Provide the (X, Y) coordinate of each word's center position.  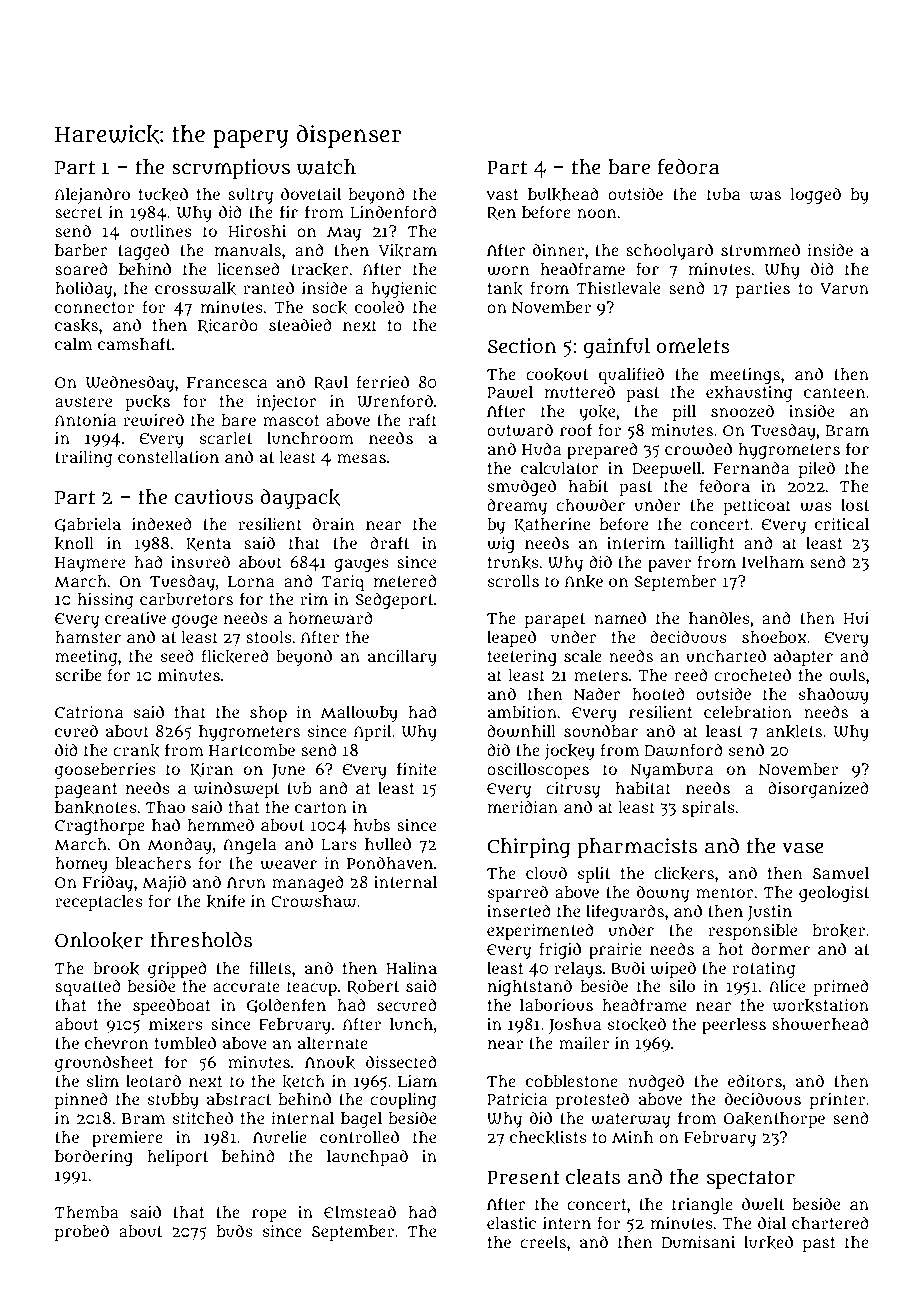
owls (847, 675)
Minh (632, 1137)
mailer (584, 1043)
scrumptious (231, 169)
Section (522, 346)
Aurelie (280, 1137)
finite (416, 769)
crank (136, 750)
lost (855, 505)
